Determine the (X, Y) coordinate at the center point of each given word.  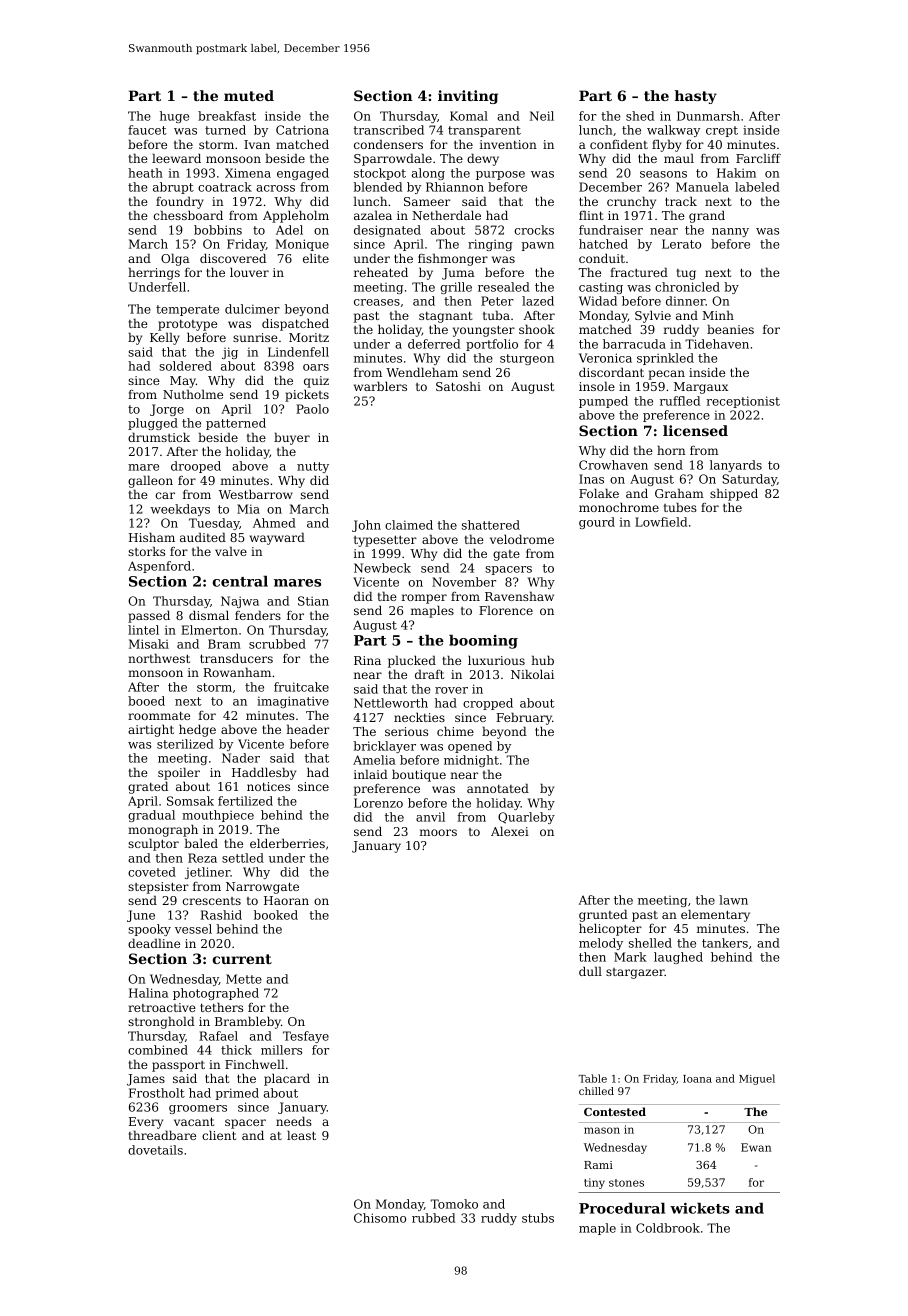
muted (249, 95)
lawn (733, 900)
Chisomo (380, 1218)
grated (148, 787)
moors (438, 832)
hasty (696, 97)
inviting (468, 97)
